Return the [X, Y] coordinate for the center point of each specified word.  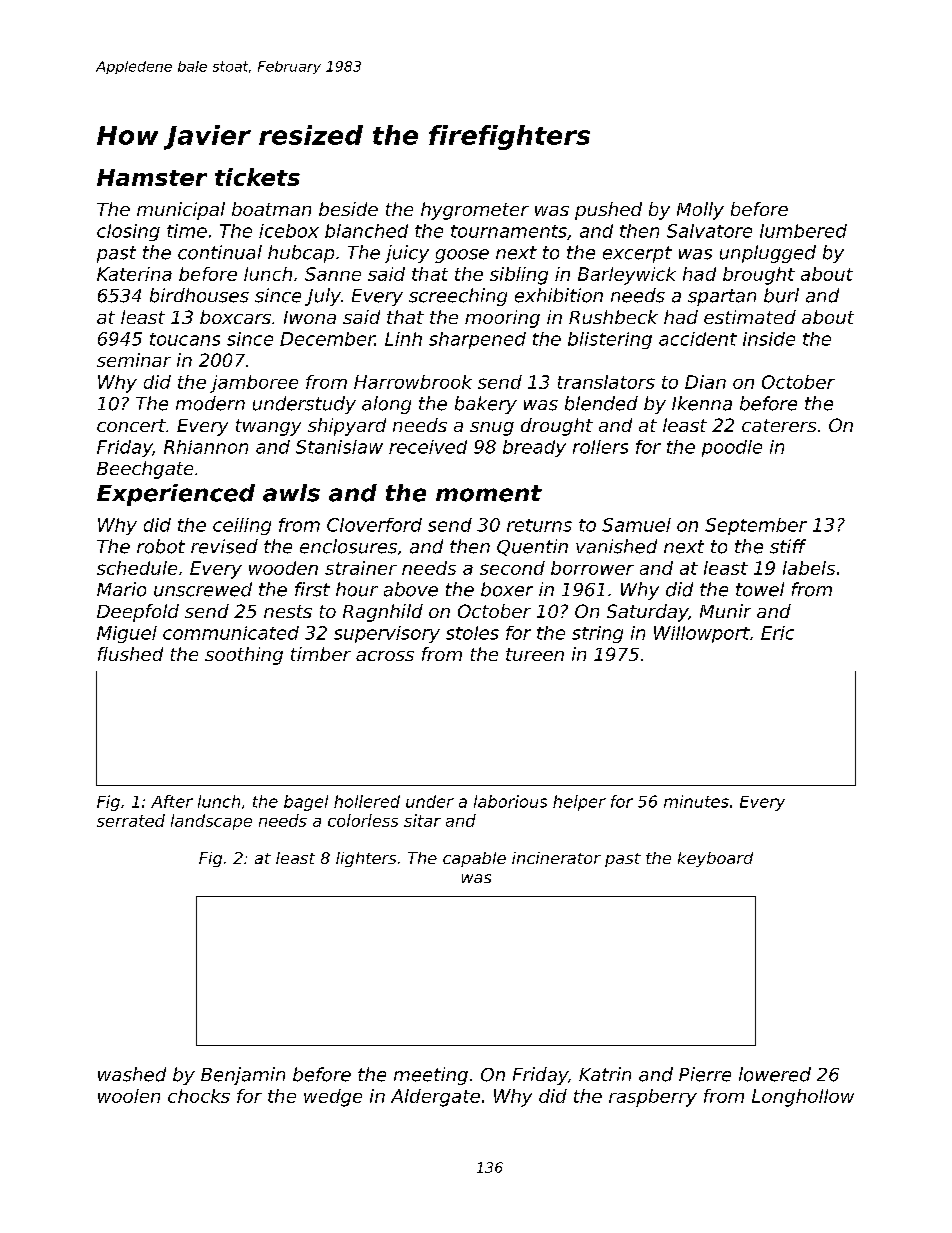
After [172, 801]
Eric [777, 633]
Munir [725, 611]
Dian [705, 382]
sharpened [477, 340]
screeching [458, 297]
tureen [535, 654]
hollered [367, 801]
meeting [431, 1076]
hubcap [301, 254]
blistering [610, 340]
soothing [244, 656]
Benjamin [243, 1076]
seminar [134, 360]
